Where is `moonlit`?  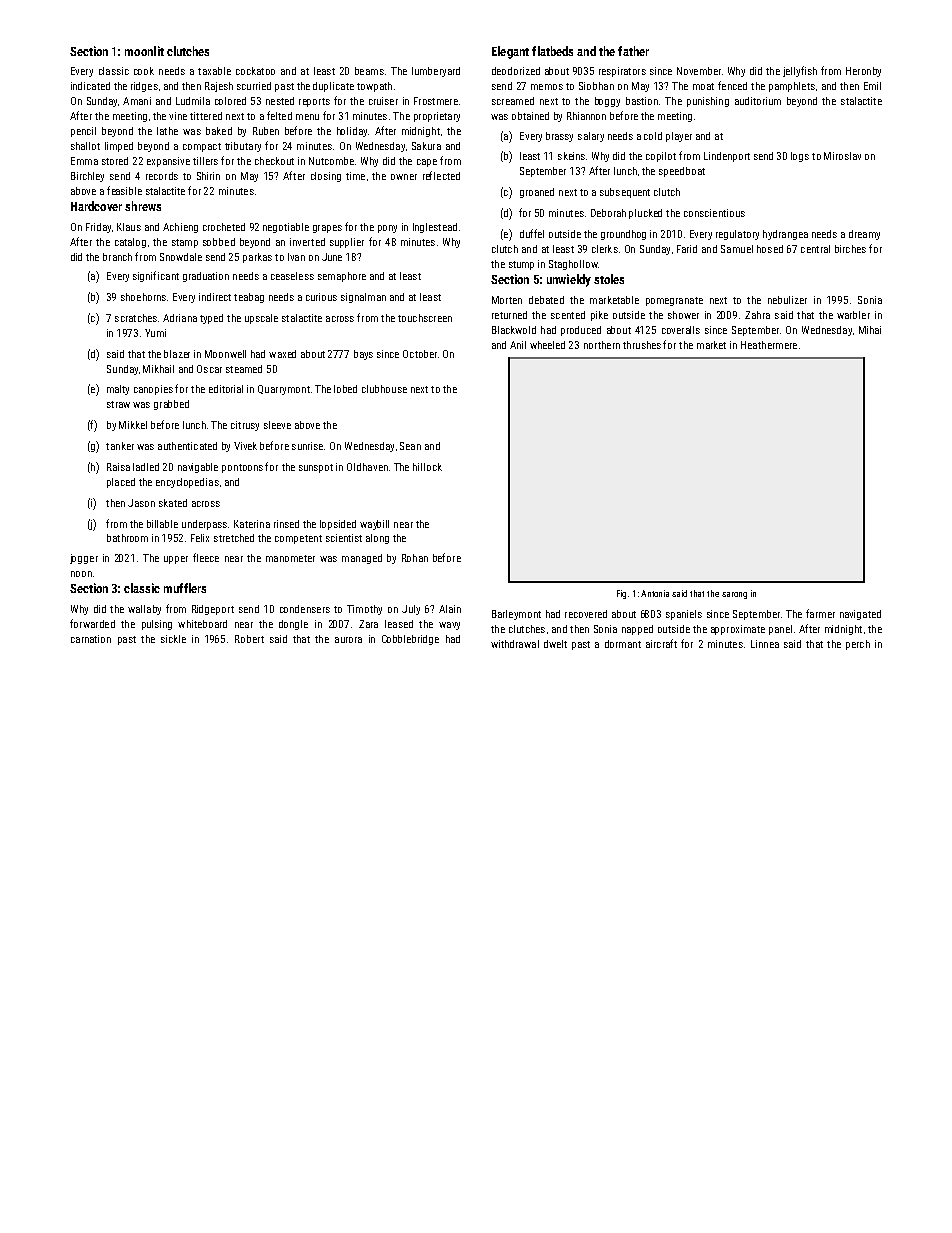 moonlit is located at coordinates (144, 51).
